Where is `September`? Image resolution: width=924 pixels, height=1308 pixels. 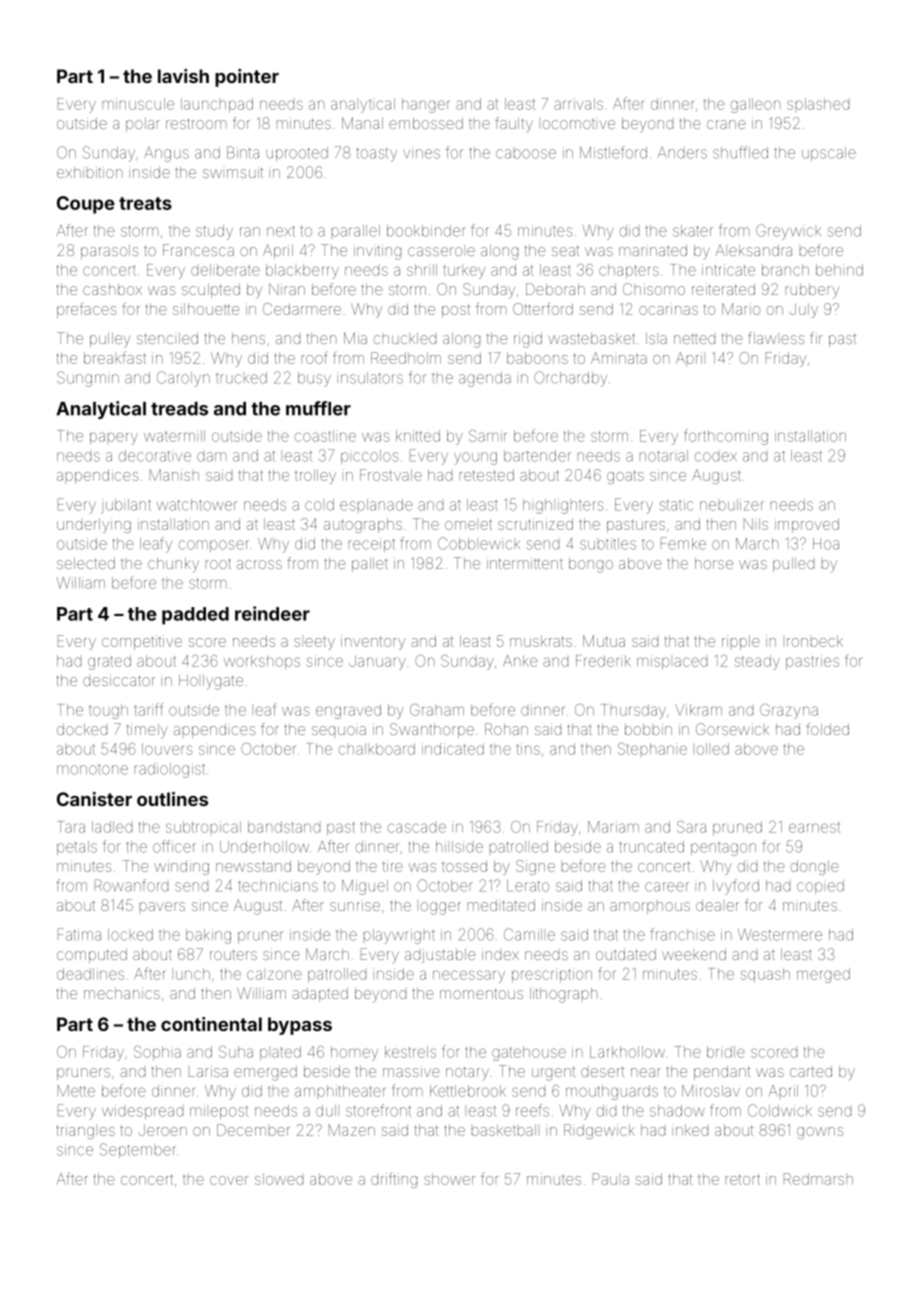 September is located at coordinates (138, 1150).
